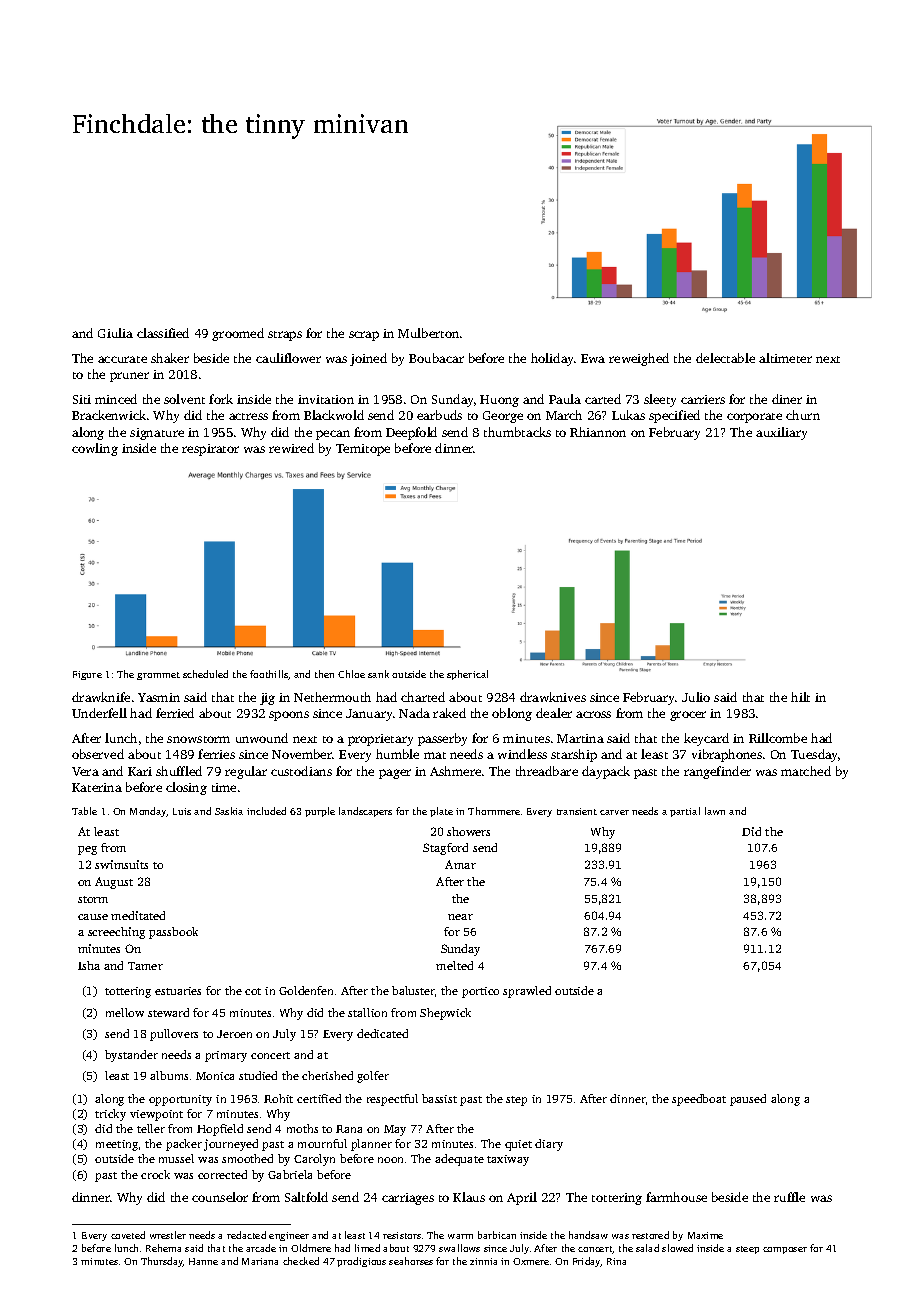  I want to click on step, so click(516, 1101).
